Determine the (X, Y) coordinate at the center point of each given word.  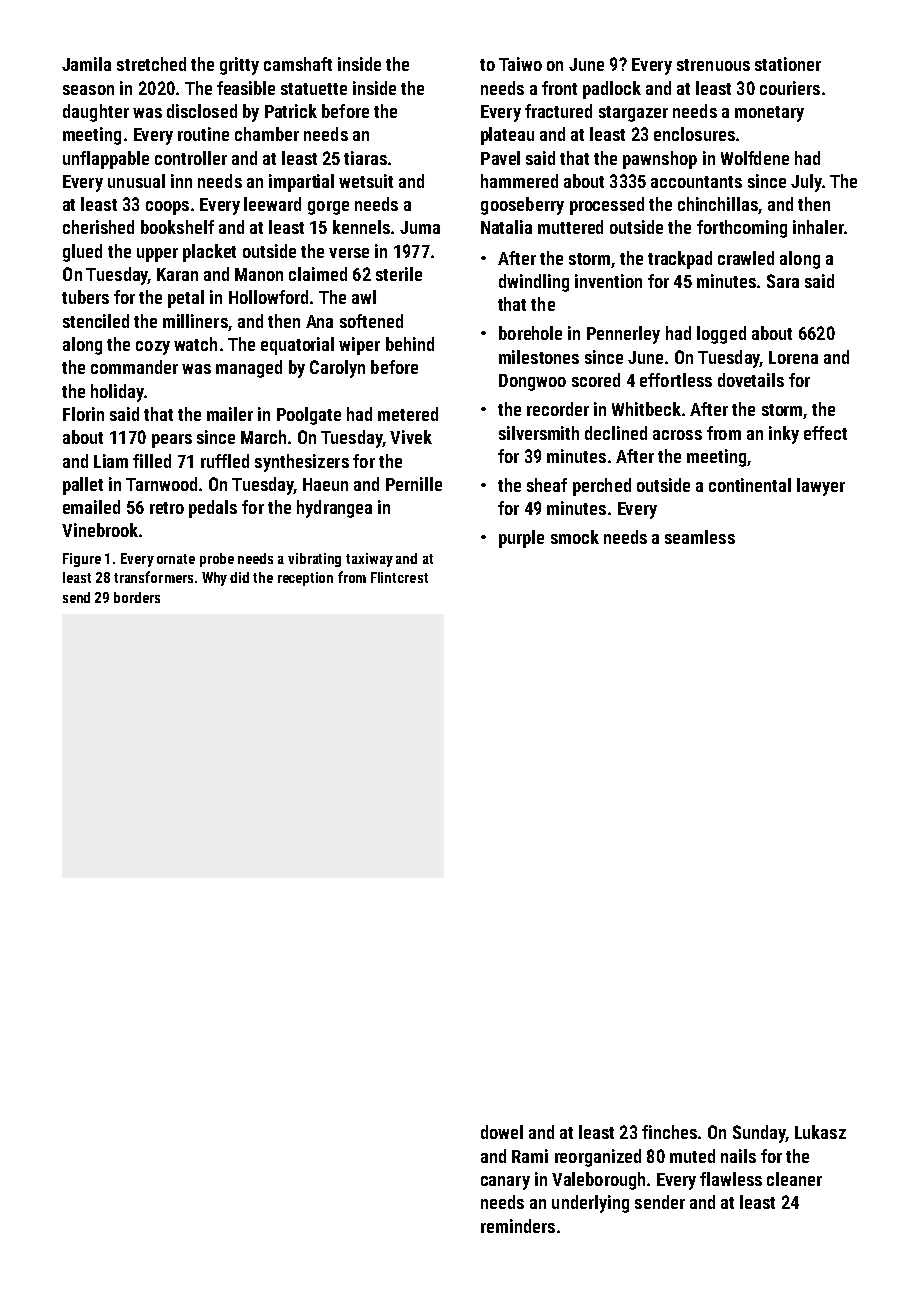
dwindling (534, 283)
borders (137, 597)
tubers (85, 297)
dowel (502, 1132)
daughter (96, 113)
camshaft (298, 64)
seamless (700, 537)
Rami (530, 1156)
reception (305, 579)
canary (505, 1183)
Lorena (793, 357)
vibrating (314, 560)
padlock (612, 90)
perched (602, 487)
